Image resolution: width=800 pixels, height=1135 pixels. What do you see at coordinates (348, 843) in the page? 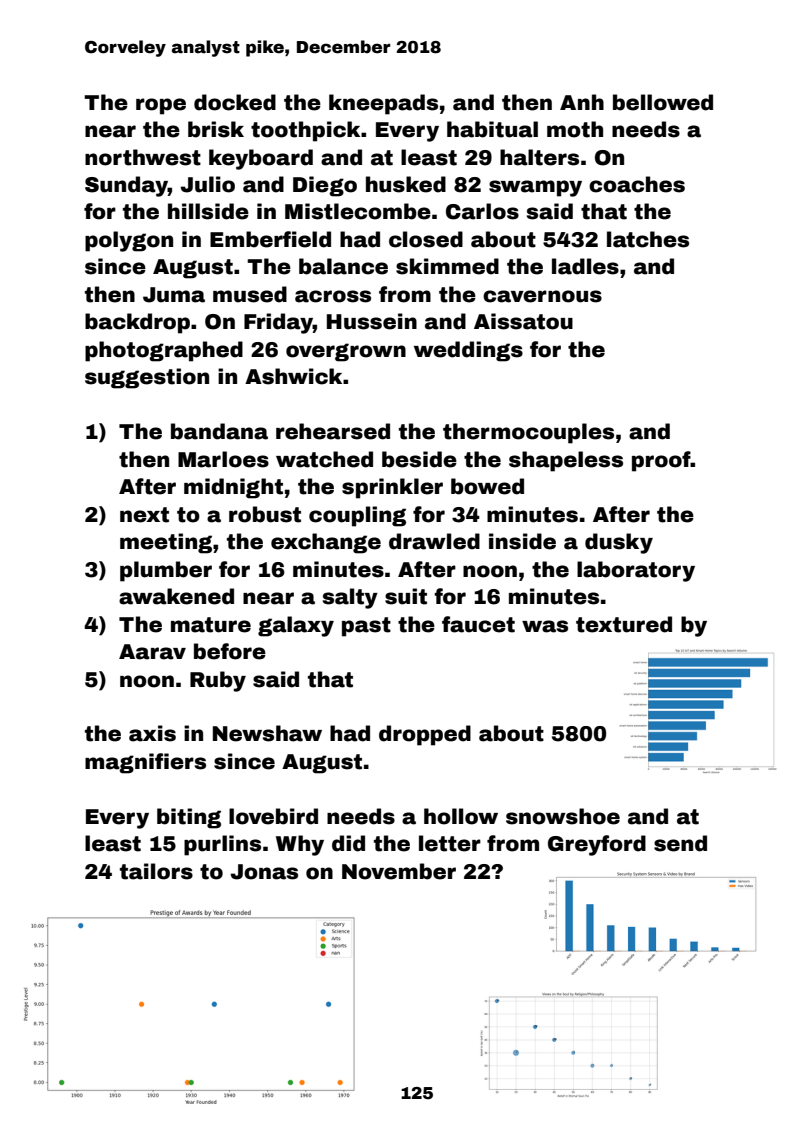
I see `did` at bounding box center [348, 843].
